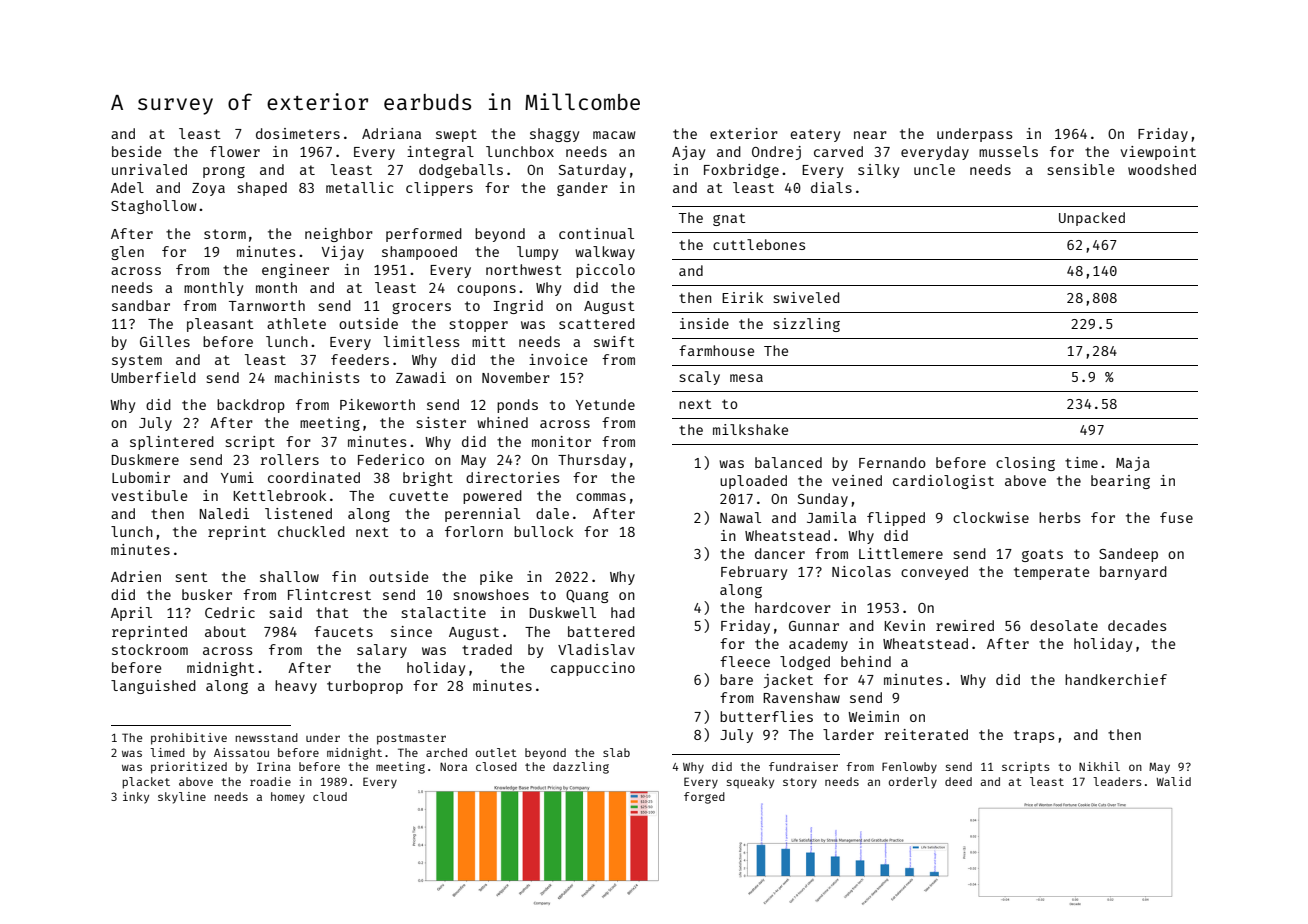  I want to click on reiterated, so click(926, 734).
